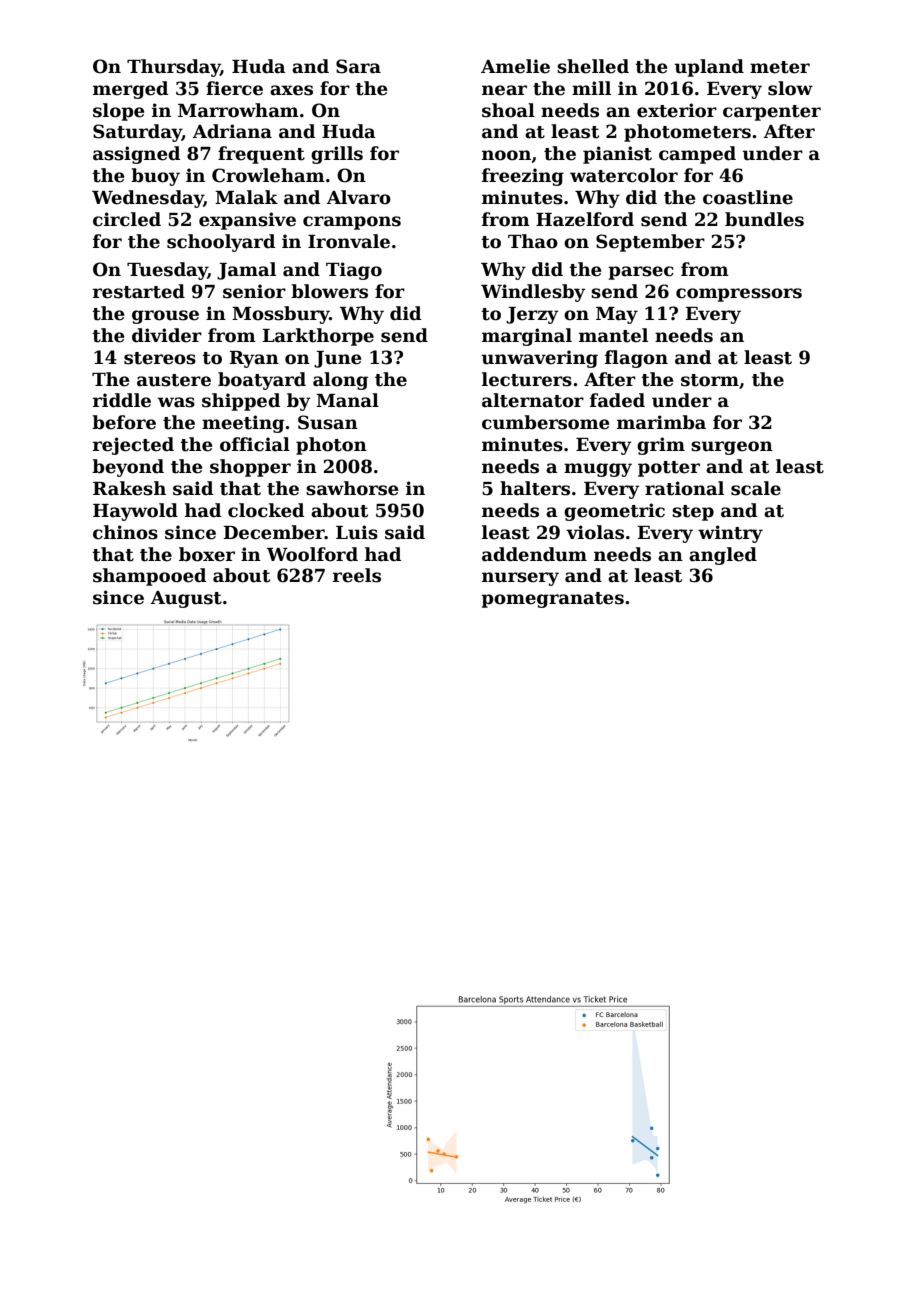 This screenshot has width=918, height=1303. What do you see at coordinates (506, 155) in the screenshot?
I see `noon` at bounding box center [506, 155].
